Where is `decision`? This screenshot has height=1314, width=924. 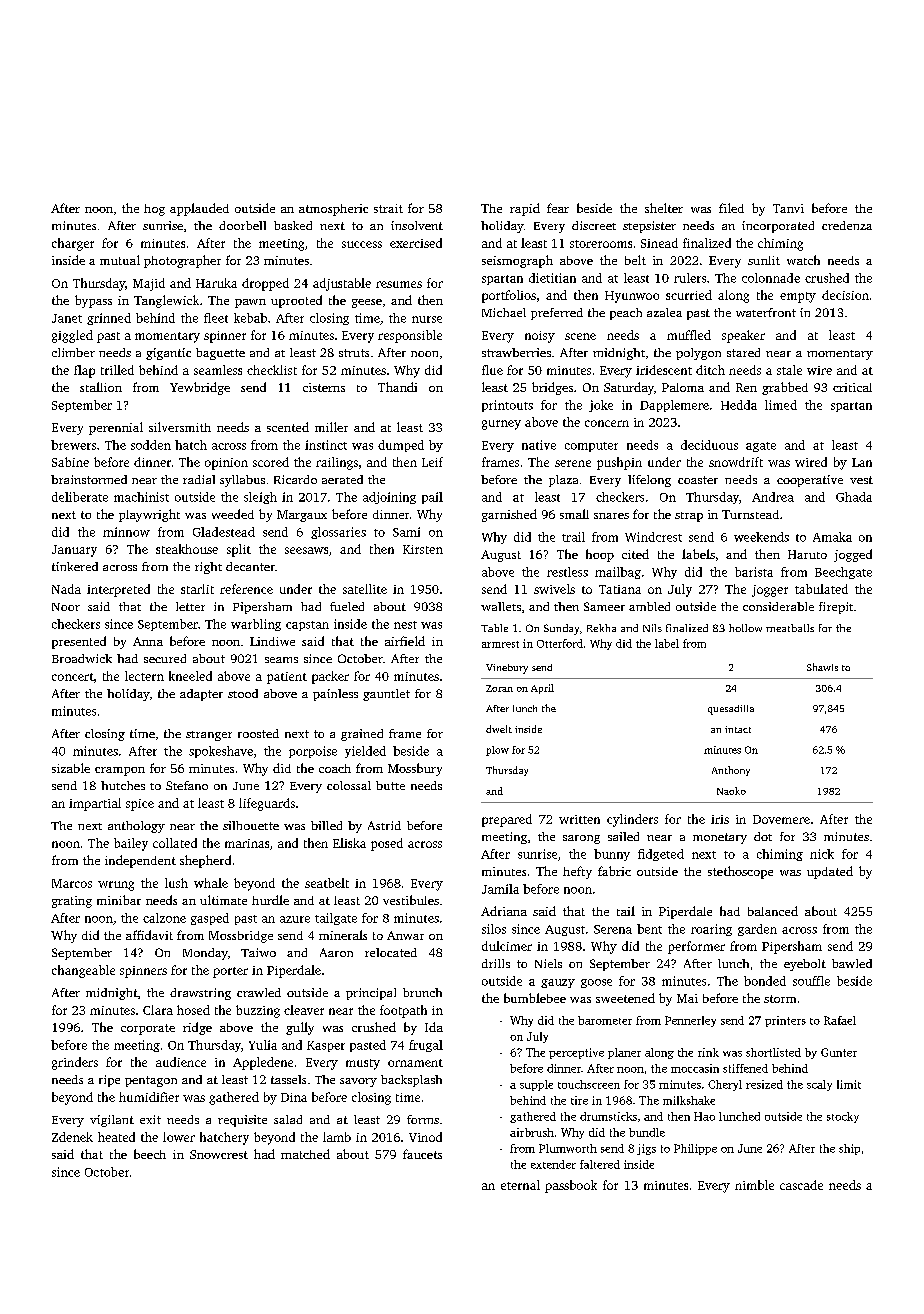 decision is located at coordinates (845, 295).
